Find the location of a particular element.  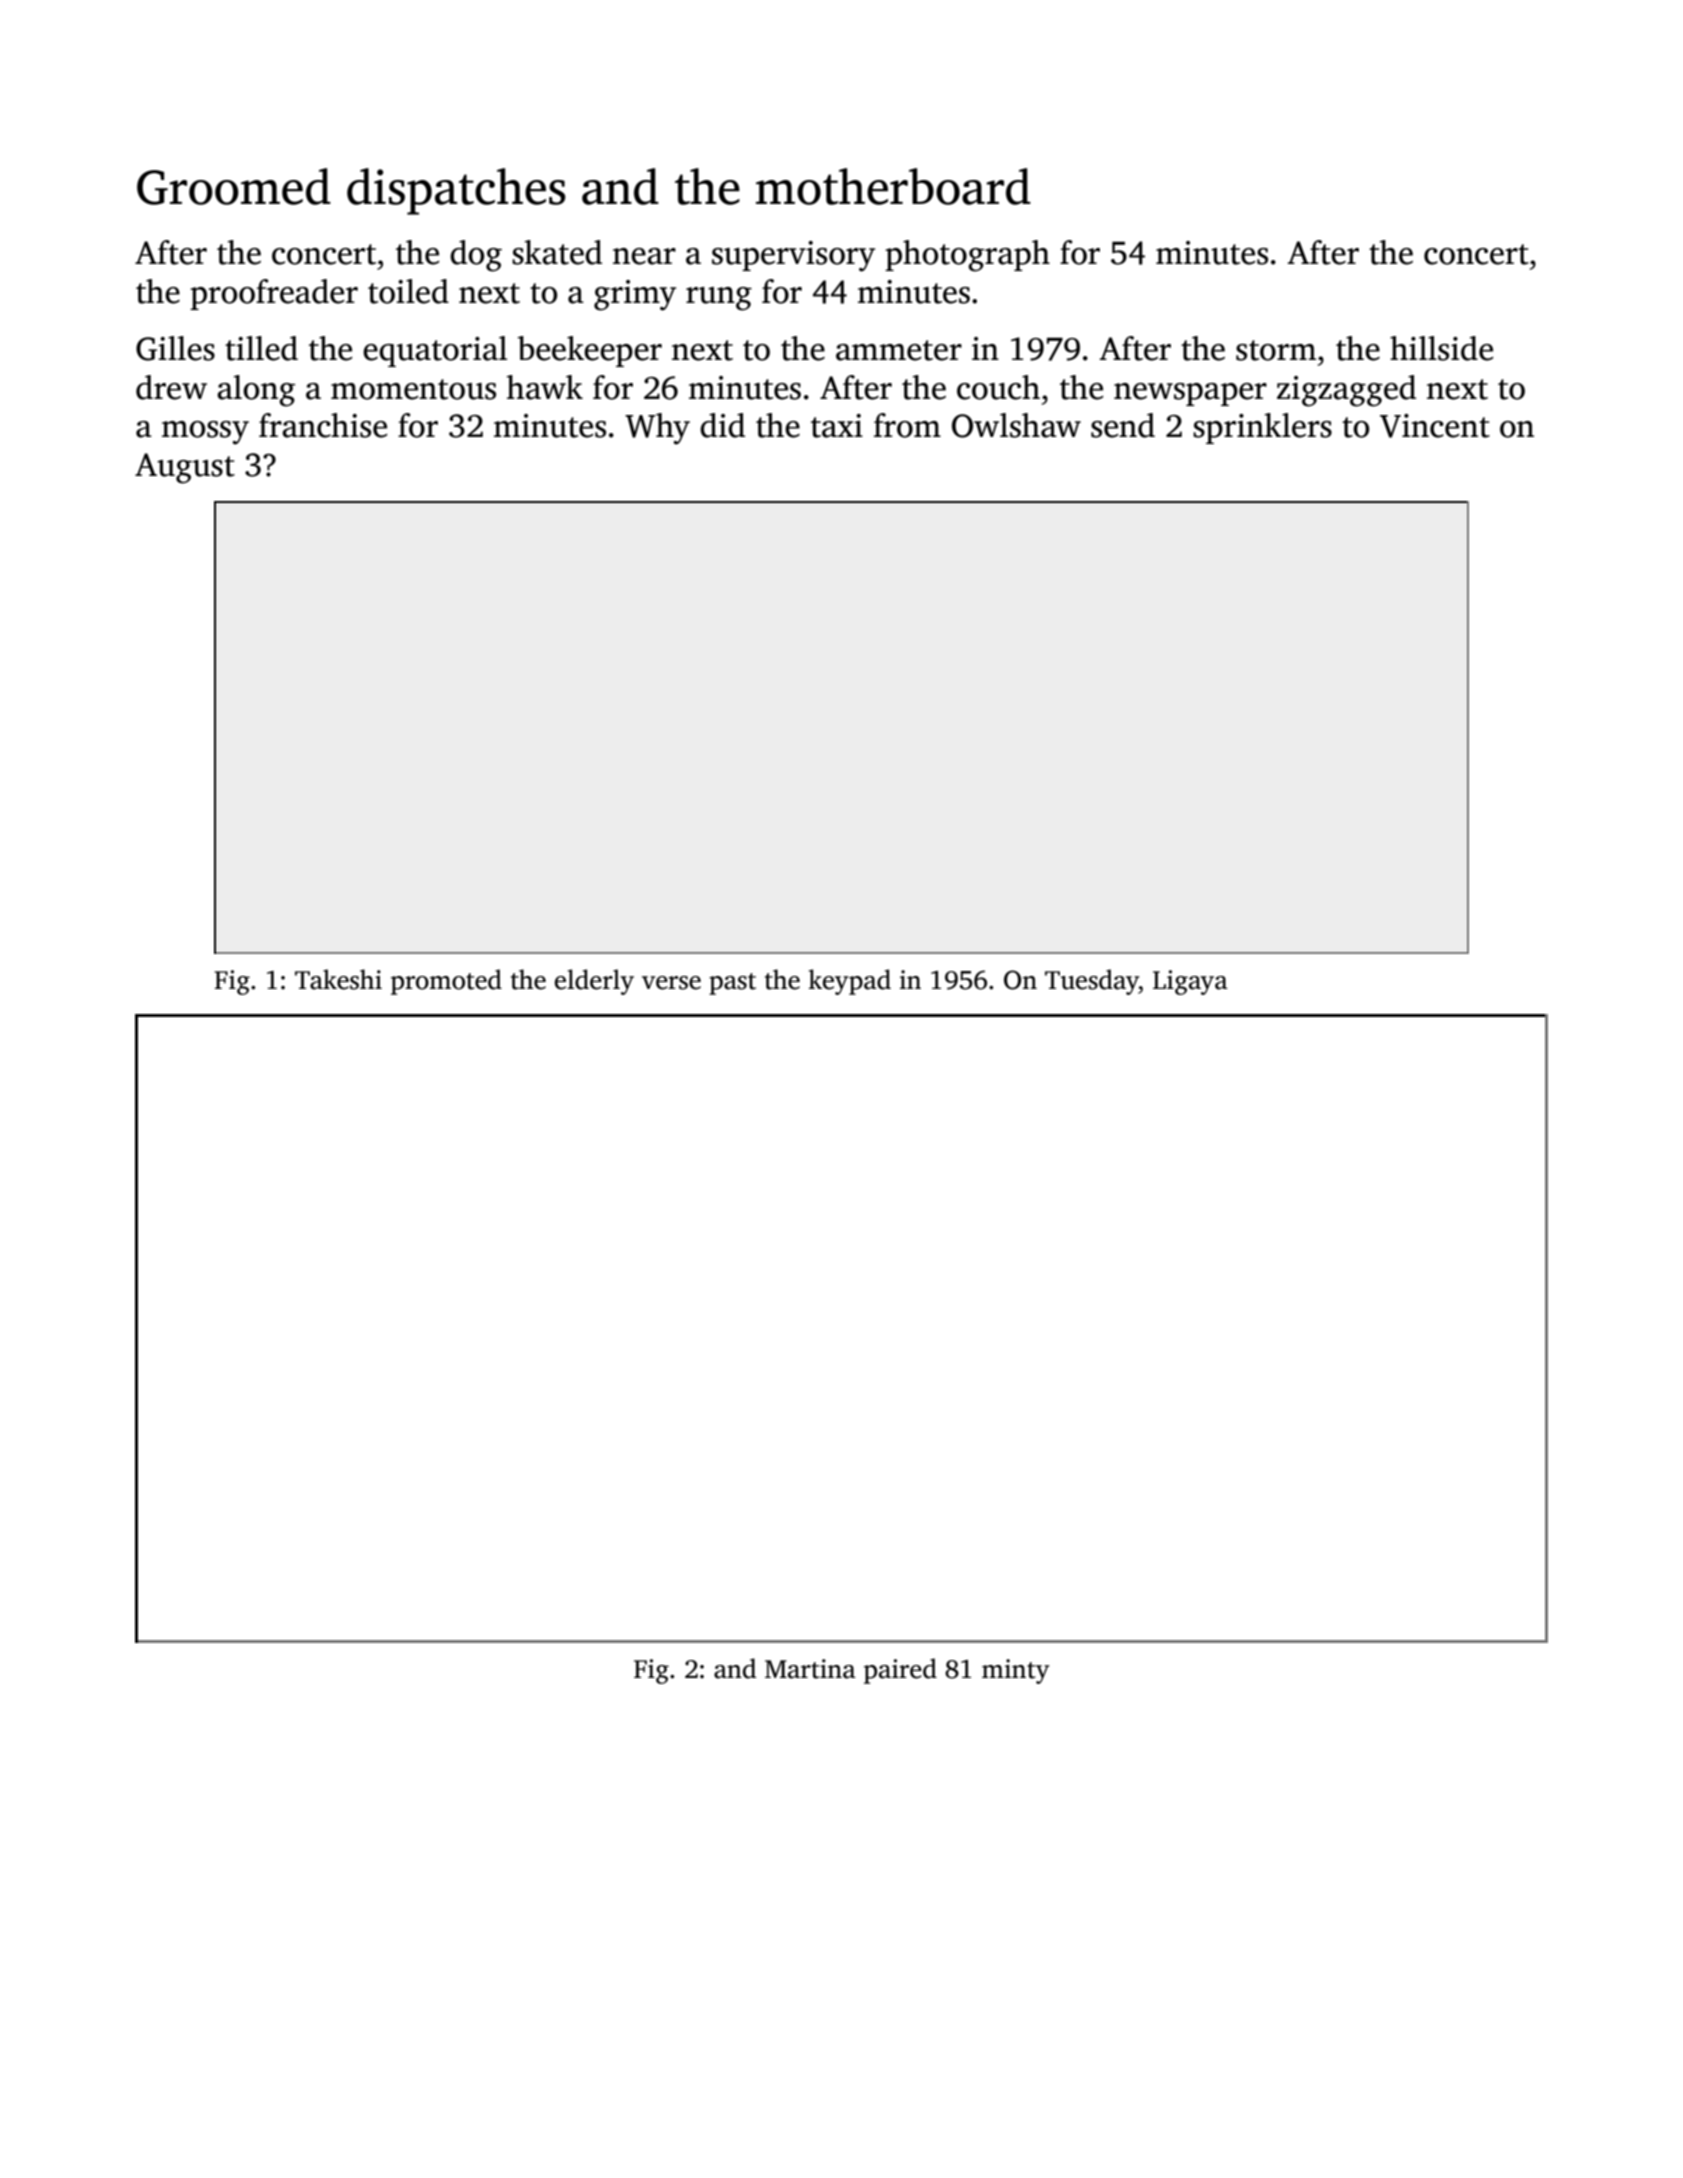

paired is located at coordinates (900, 1671).
